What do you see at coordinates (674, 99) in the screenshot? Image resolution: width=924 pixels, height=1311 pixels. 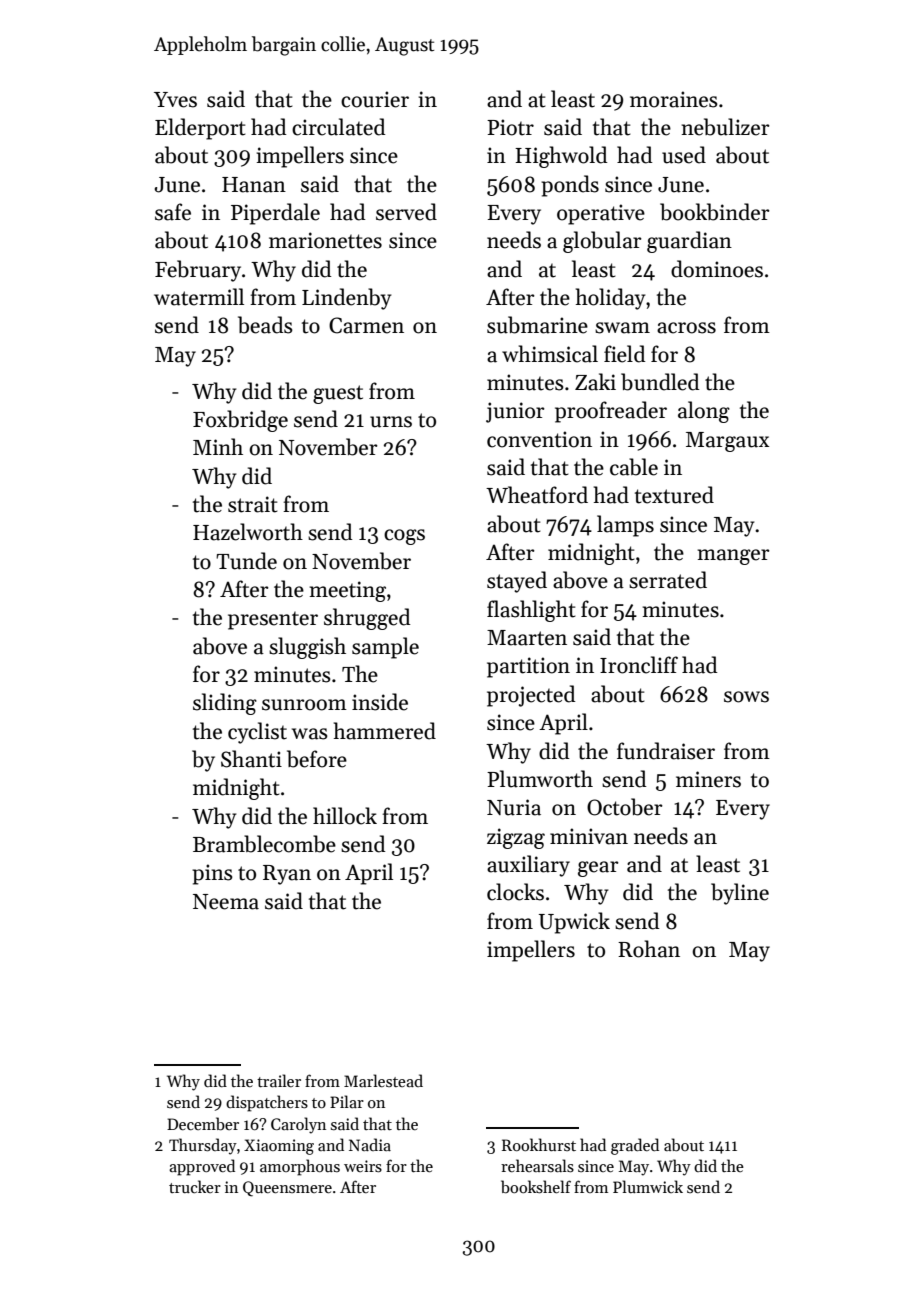 I see `moraines` at bounding box center [674, 99].
